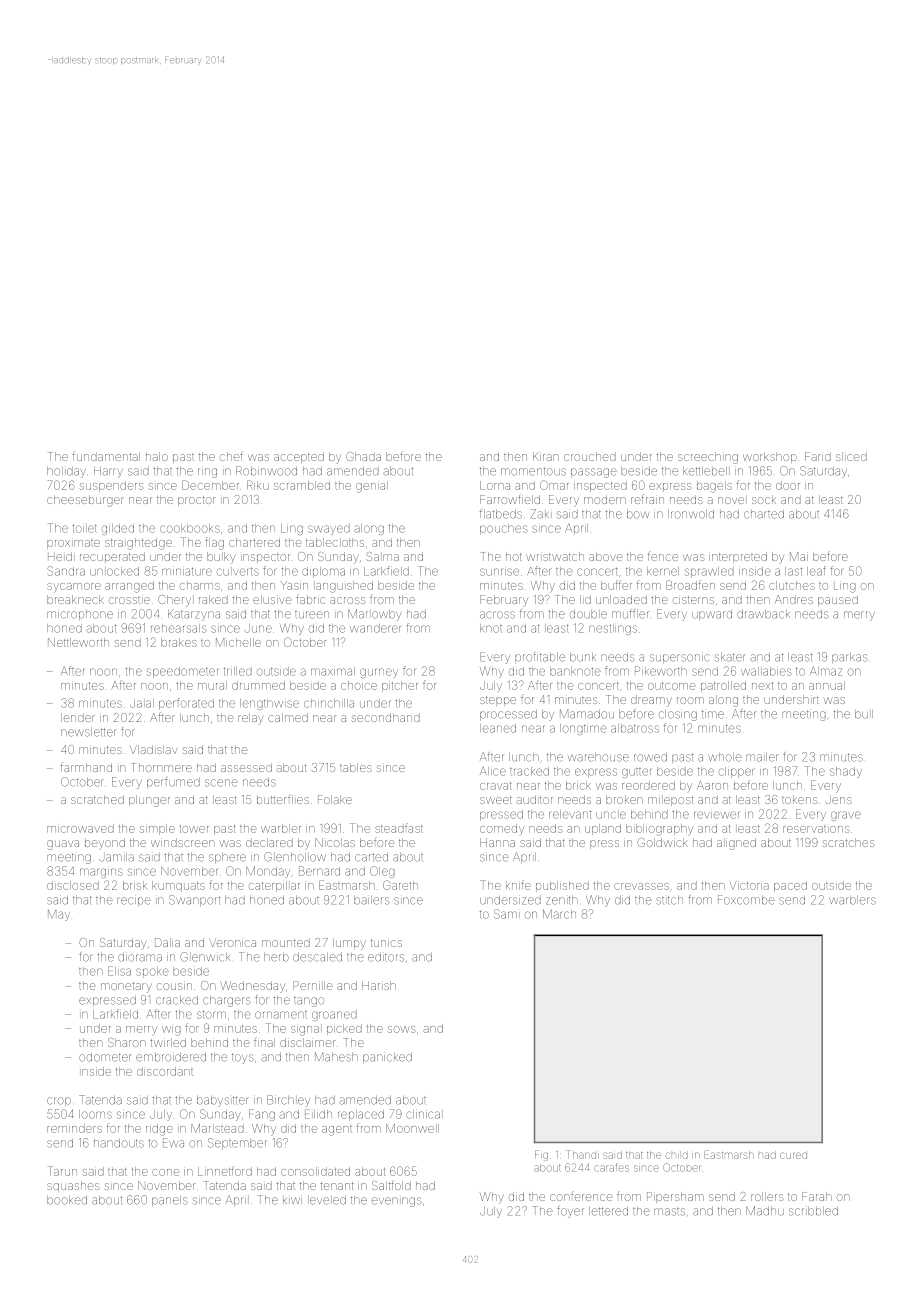  Describe the element at coordinates (207, 473) in the image. I see `ring` at that location.
